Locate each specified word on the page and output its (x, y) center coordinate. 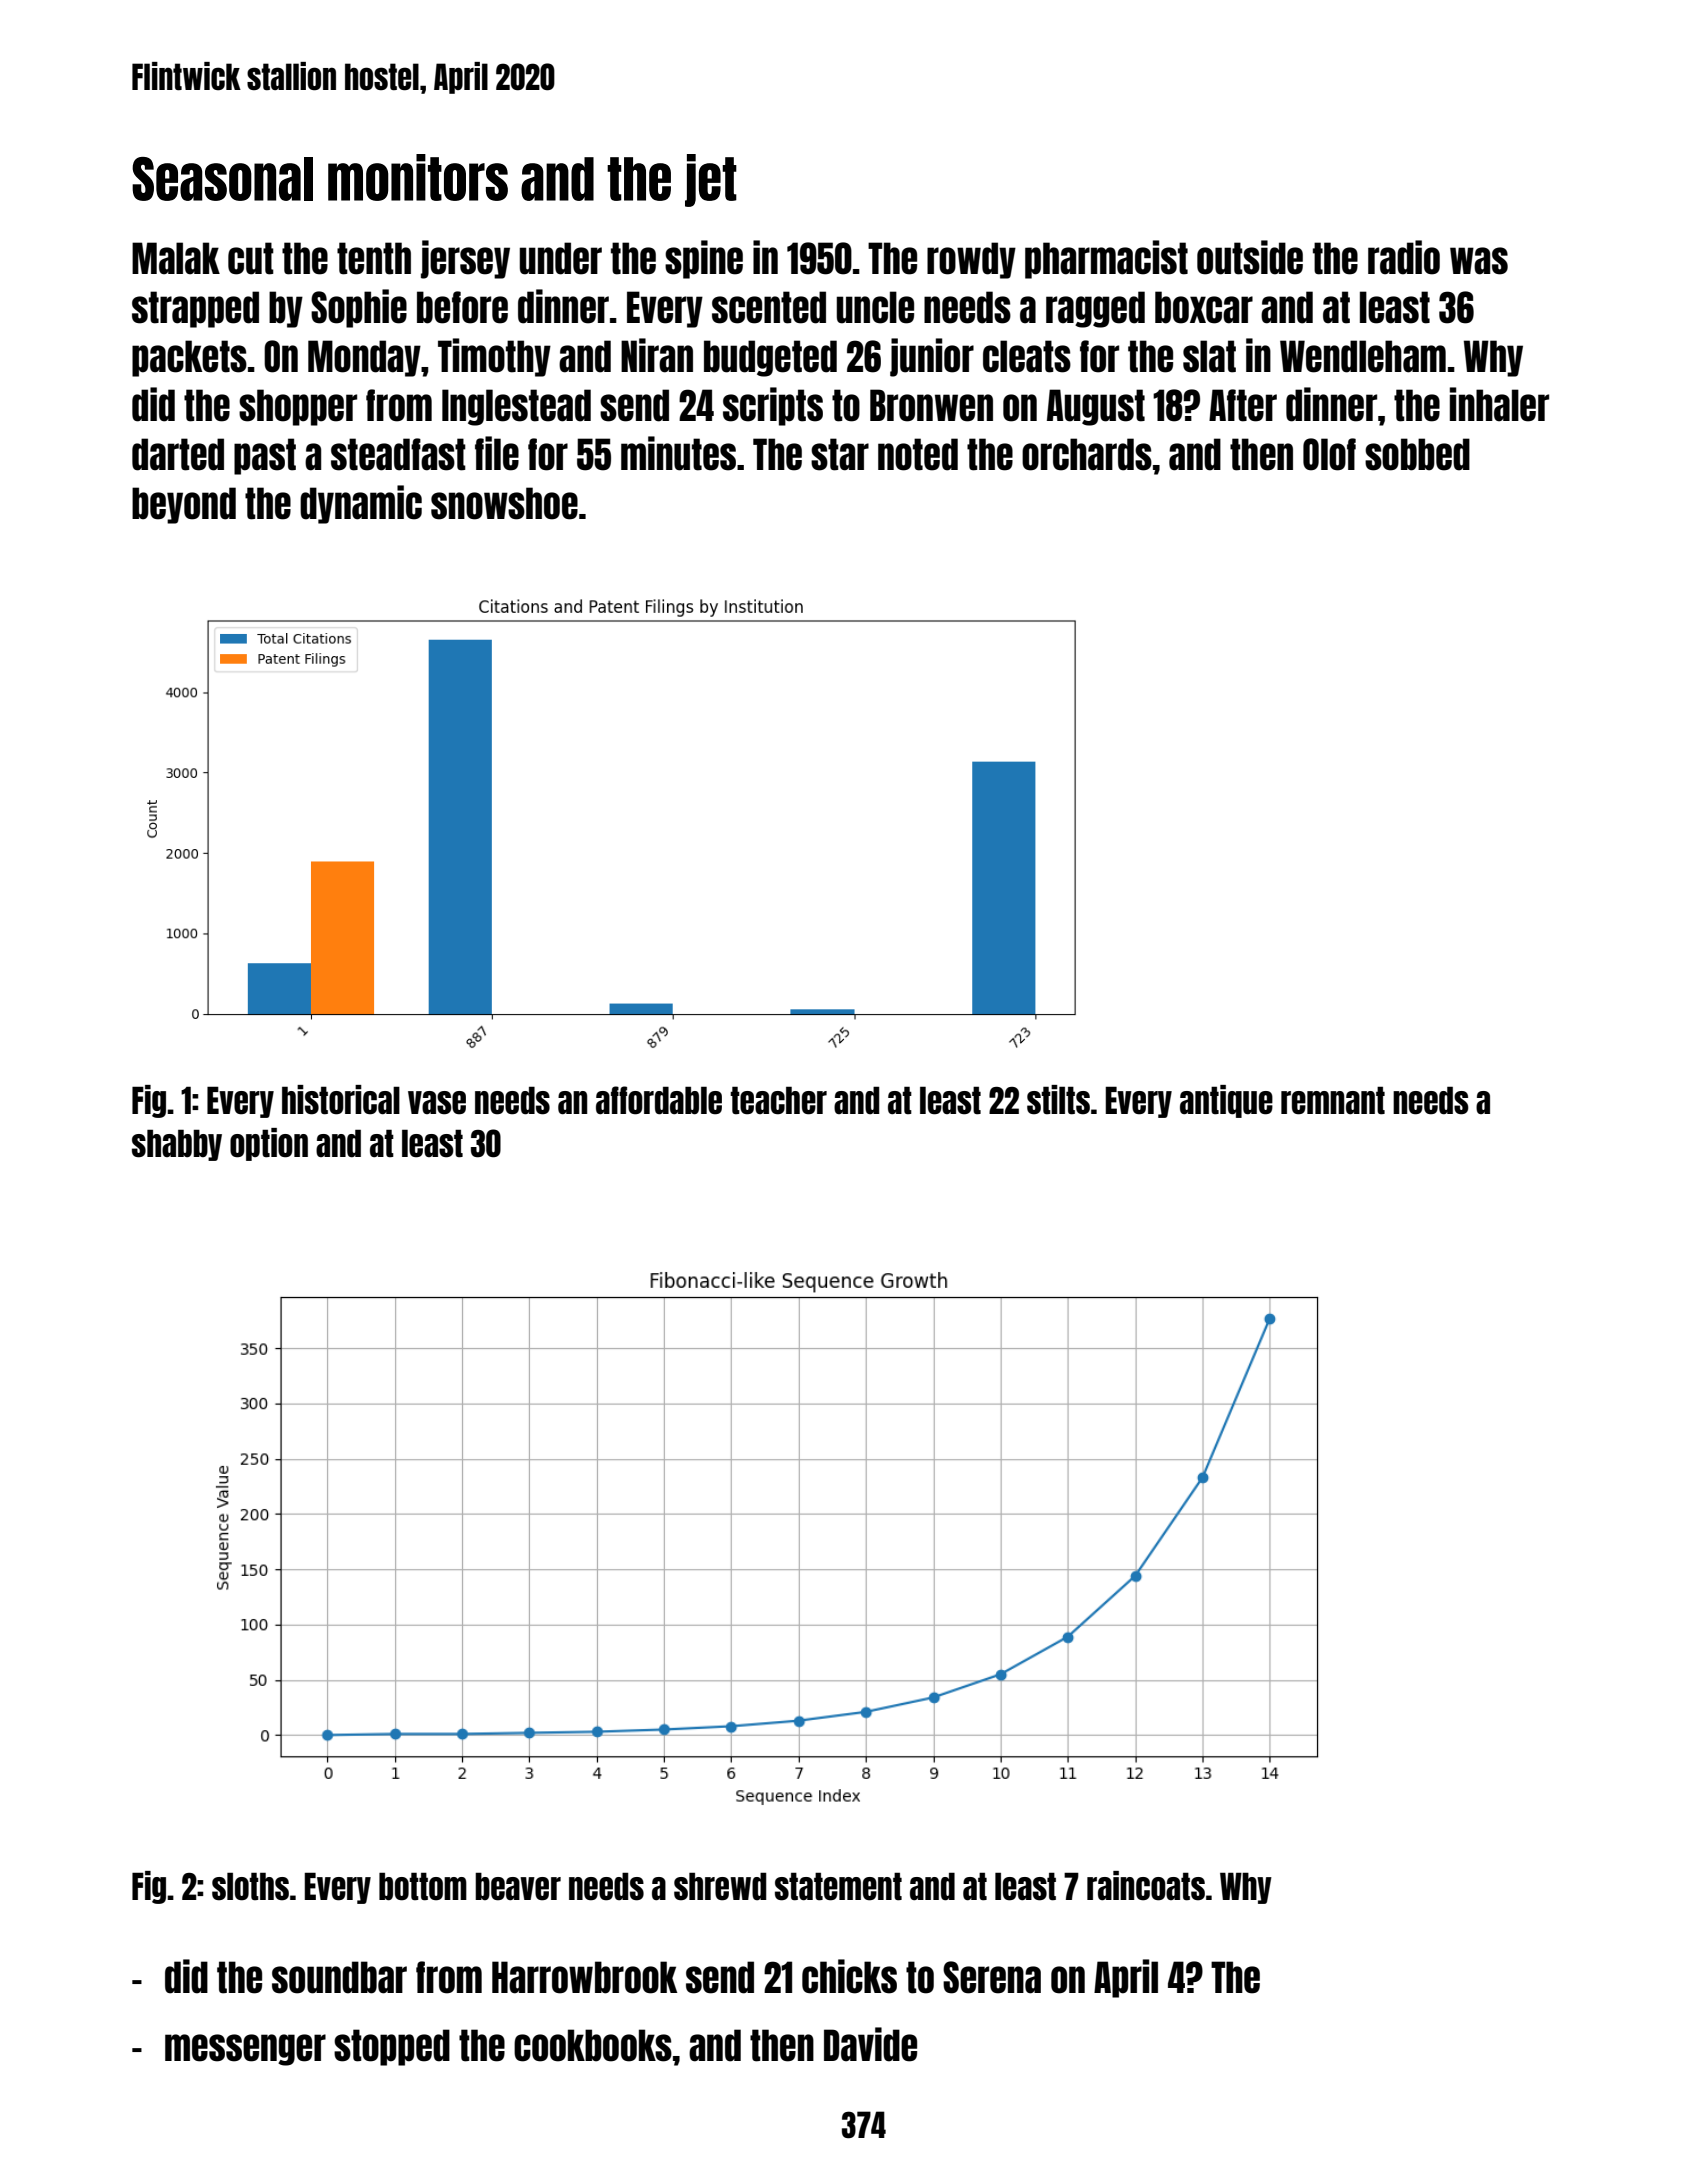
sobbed (1417, 454)
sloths (250, 1886)
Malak (176, 258)
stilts (1058, 1100)
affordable (659, 1100)
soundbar (339, 1977)
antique (1226, 1101)
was (1479, 261)
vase (437, 1103)
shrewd (720, 1886)
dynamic (361, 504)
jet (711, 180)
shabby (177, 1145)
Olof (1329, 454)
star (840, 454)
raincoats (1146, 1886)
